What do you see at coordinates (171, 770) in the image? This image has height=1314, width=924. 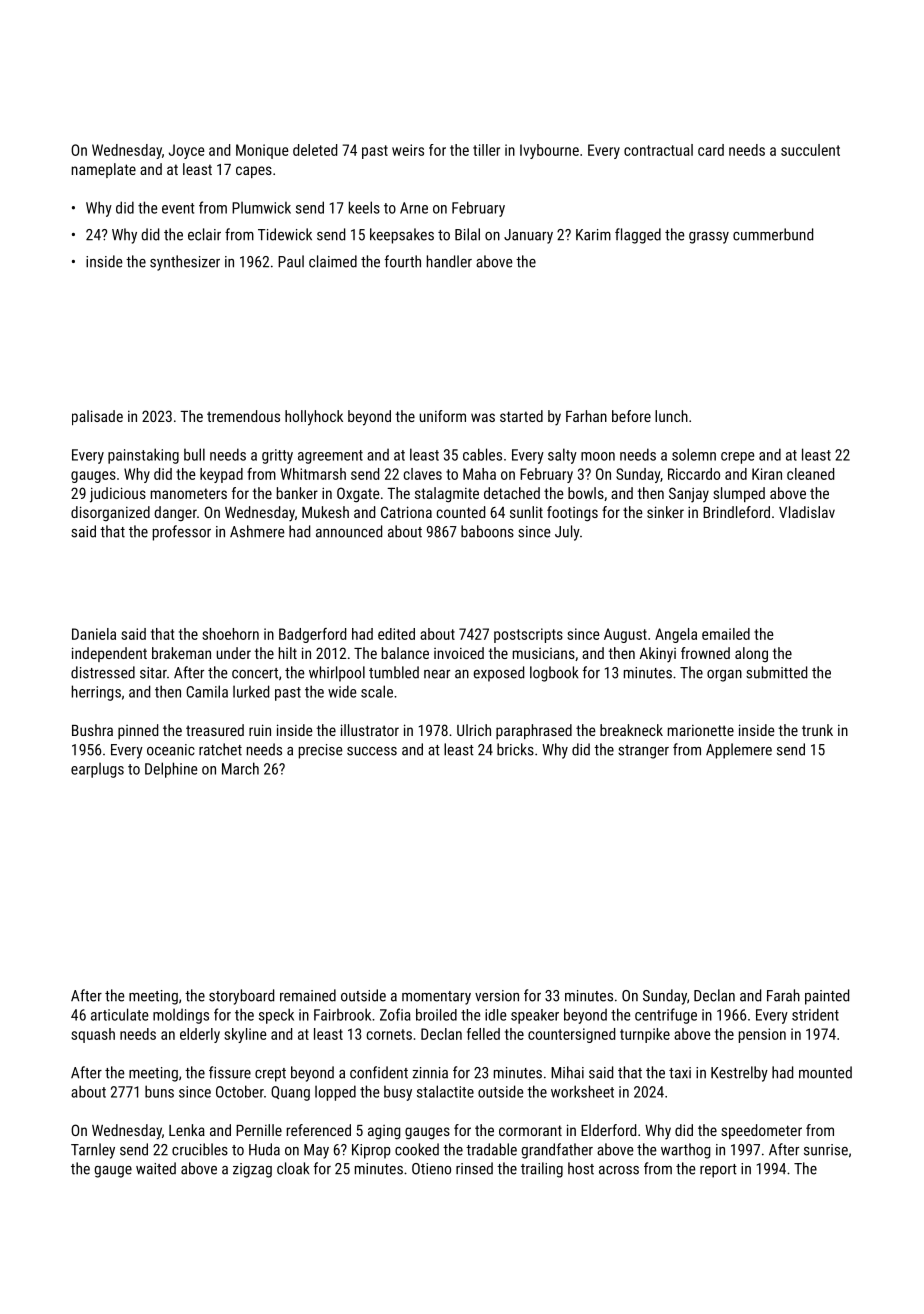 I see `Delphine` at bounding box center [171, 770].
